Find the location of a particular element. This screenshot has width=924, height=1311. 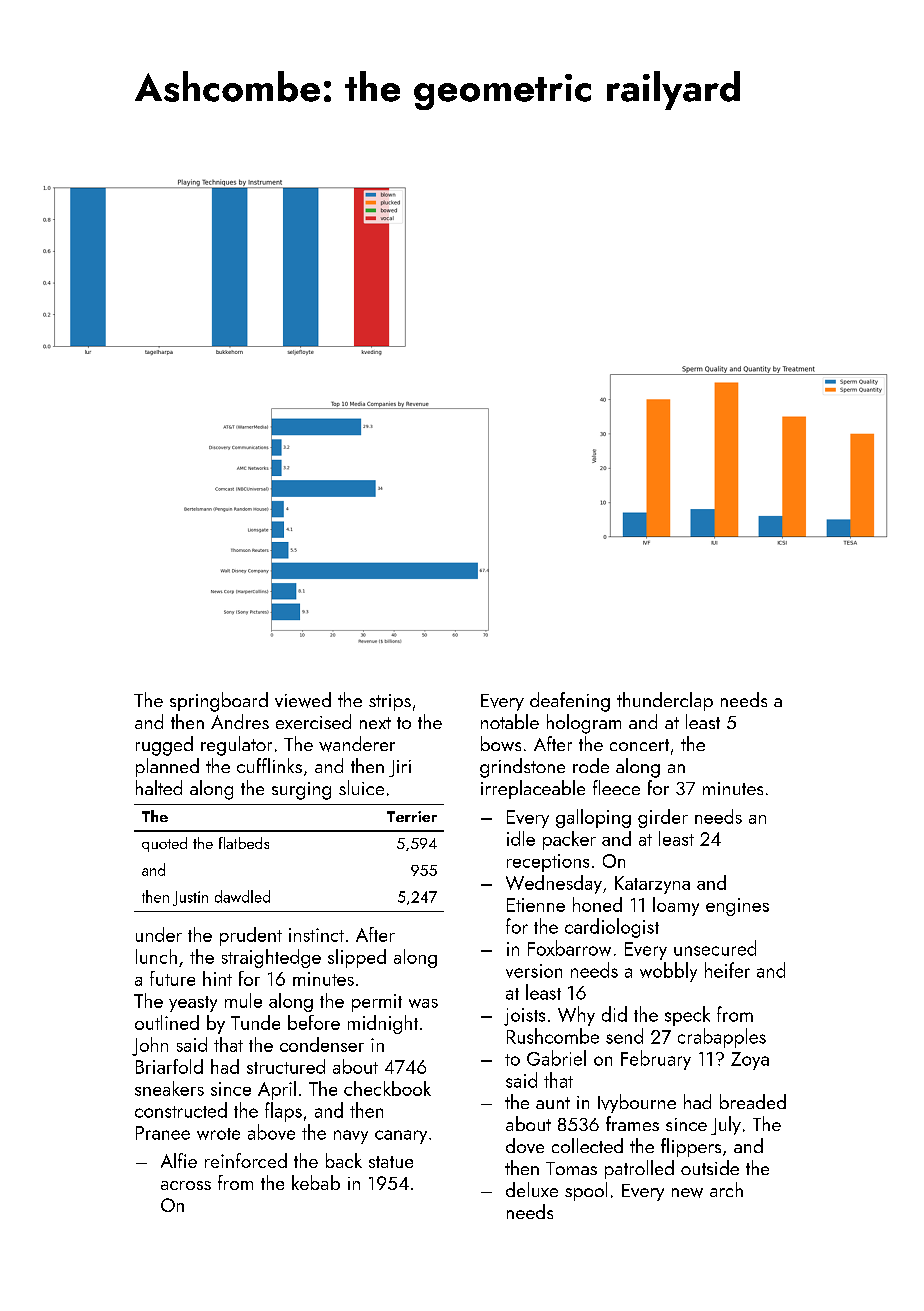

was is located at coordinates (423, 1003).
